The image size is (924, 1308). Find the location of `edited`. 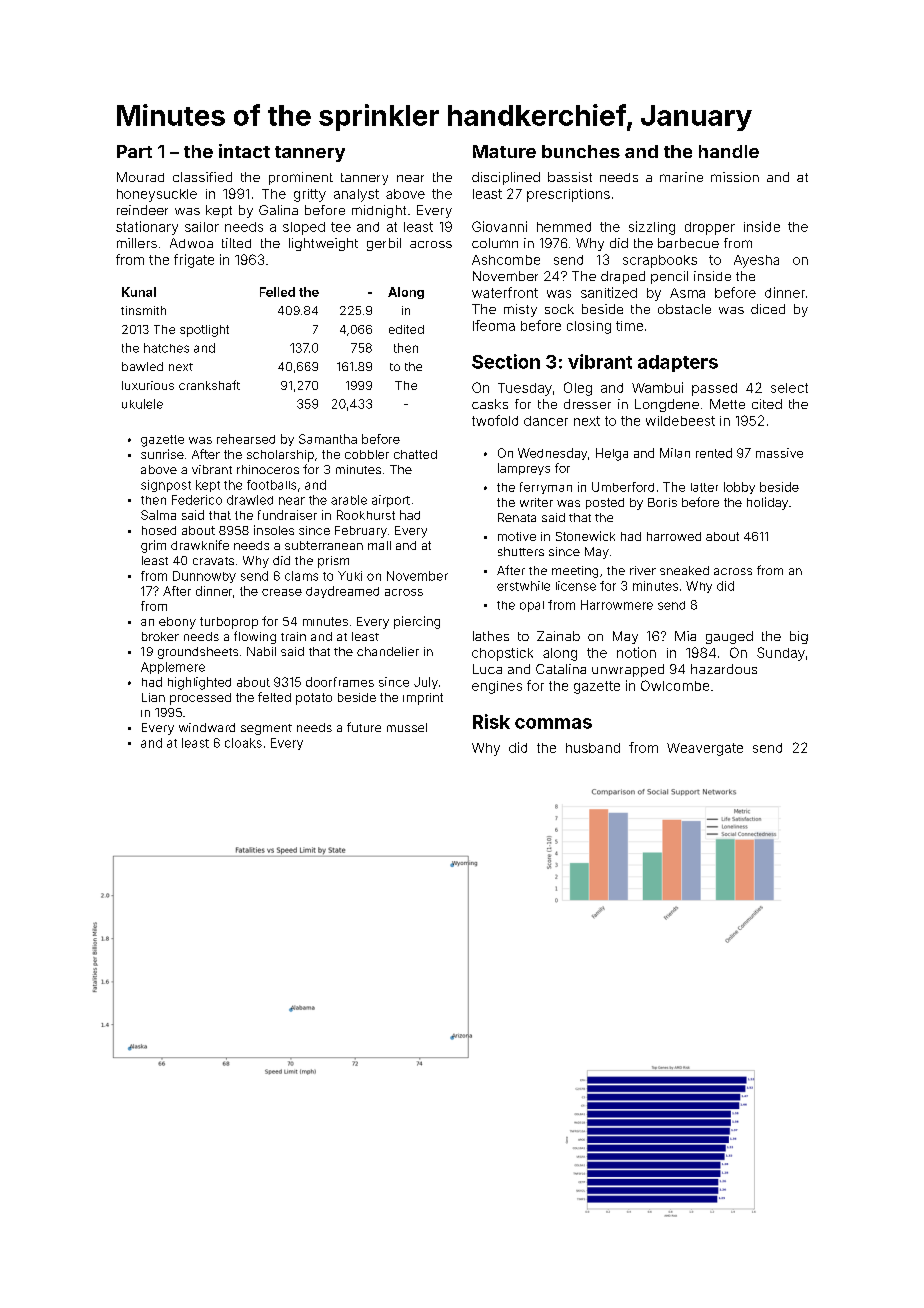

edited is located at coordinates (406, 329).
